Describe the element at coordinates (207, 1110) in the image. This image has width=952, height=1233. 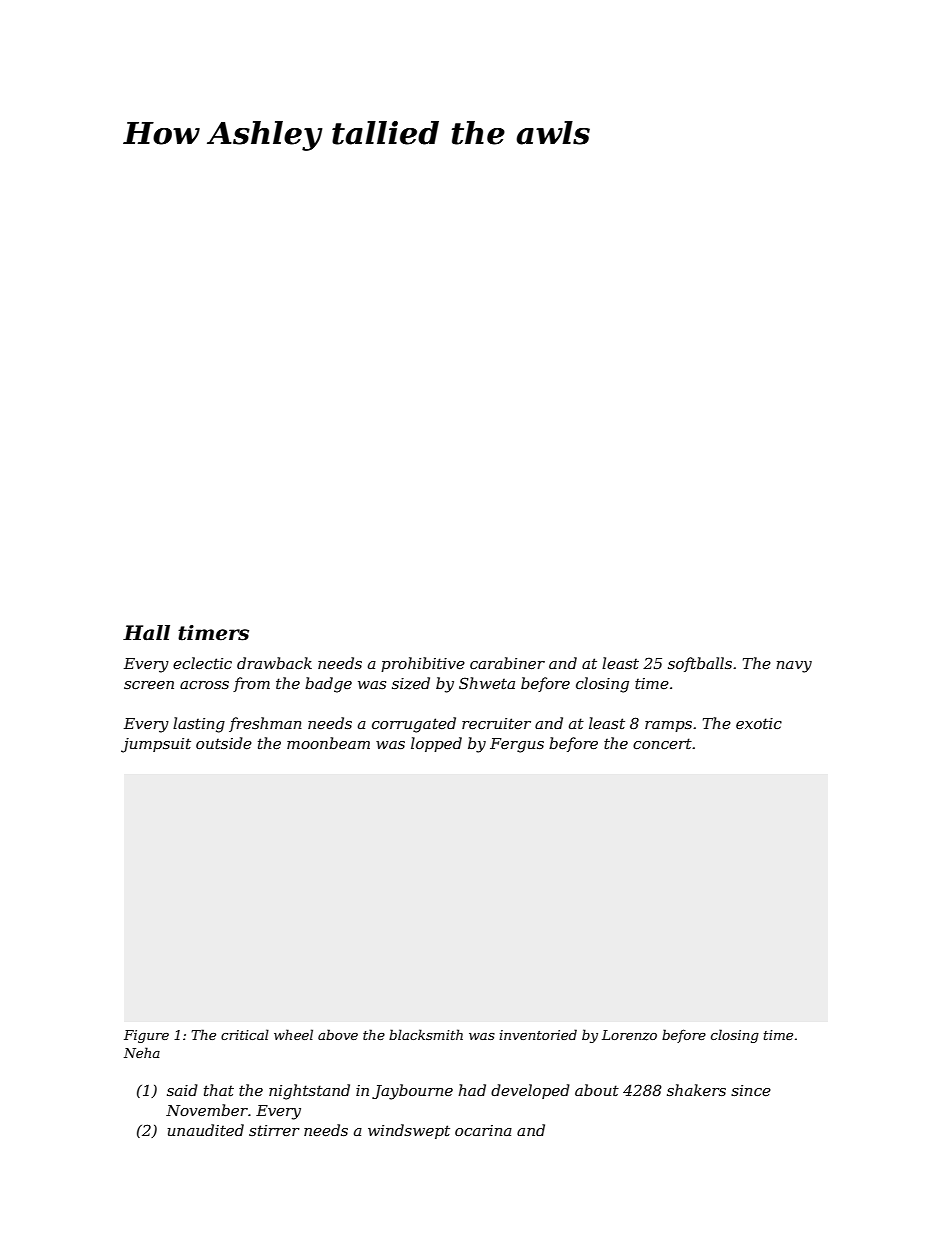
I see `November` at that location.
